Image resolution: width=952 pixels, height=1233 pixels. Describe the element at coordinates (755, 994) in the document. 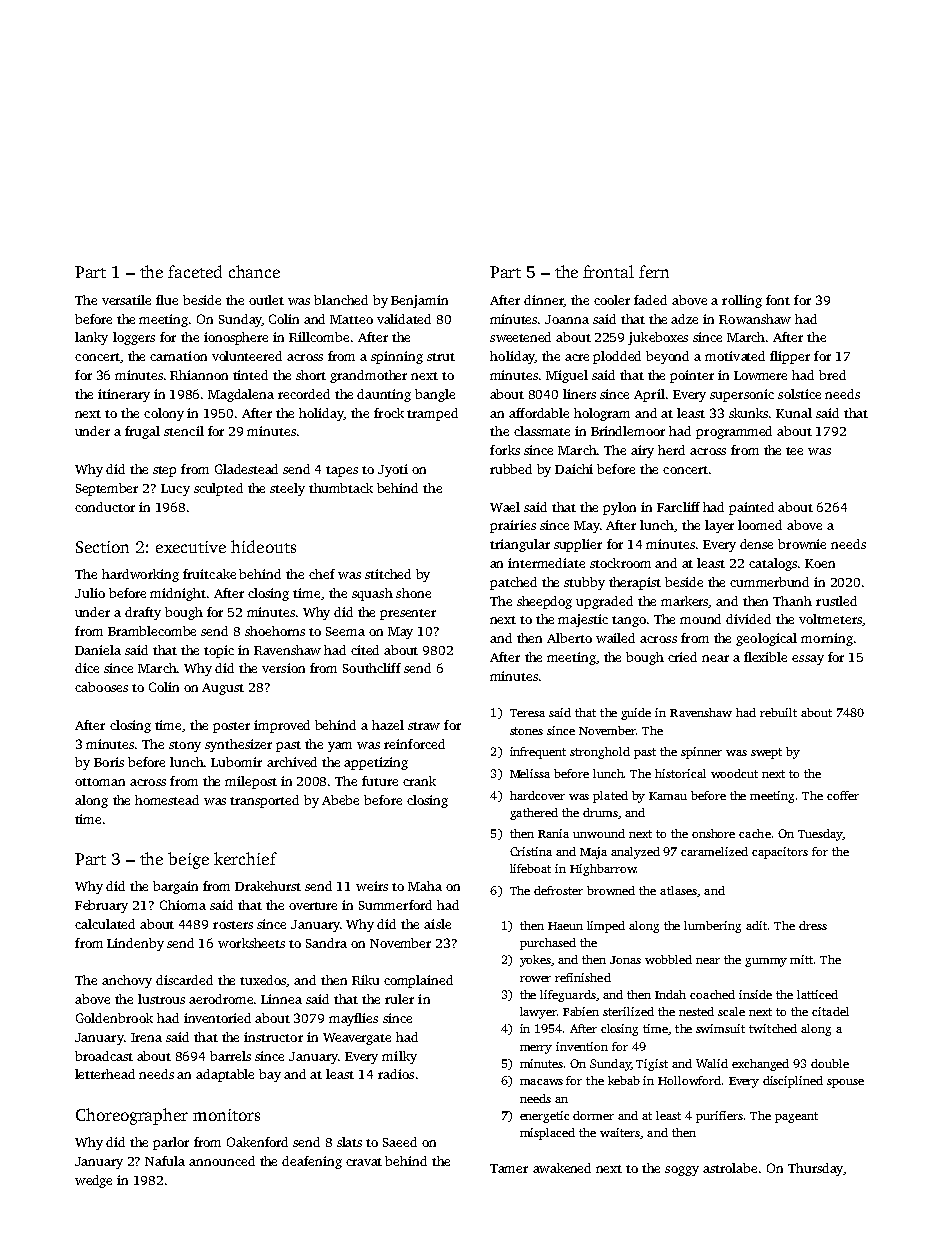

I see `inside` at that location.
